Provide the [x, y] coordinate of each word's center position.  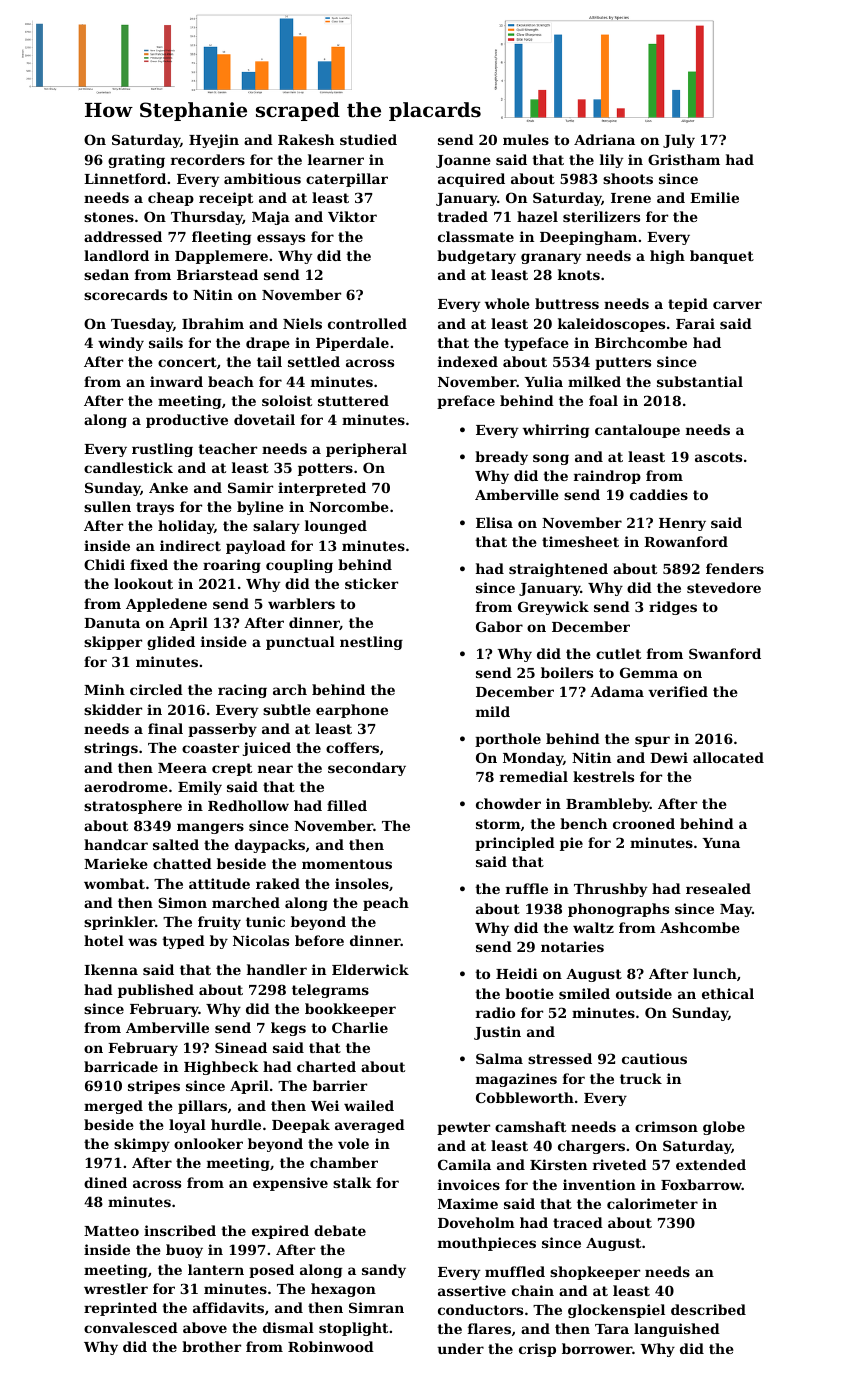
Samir [250, 487]
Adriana [604, 139]
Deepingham [588, 238]
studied [368, 139]
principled [515, 844]
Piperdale [352, 344]
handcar [116, 844]
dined [105, 1182]
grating [136, 161]
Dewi [669, 757]
